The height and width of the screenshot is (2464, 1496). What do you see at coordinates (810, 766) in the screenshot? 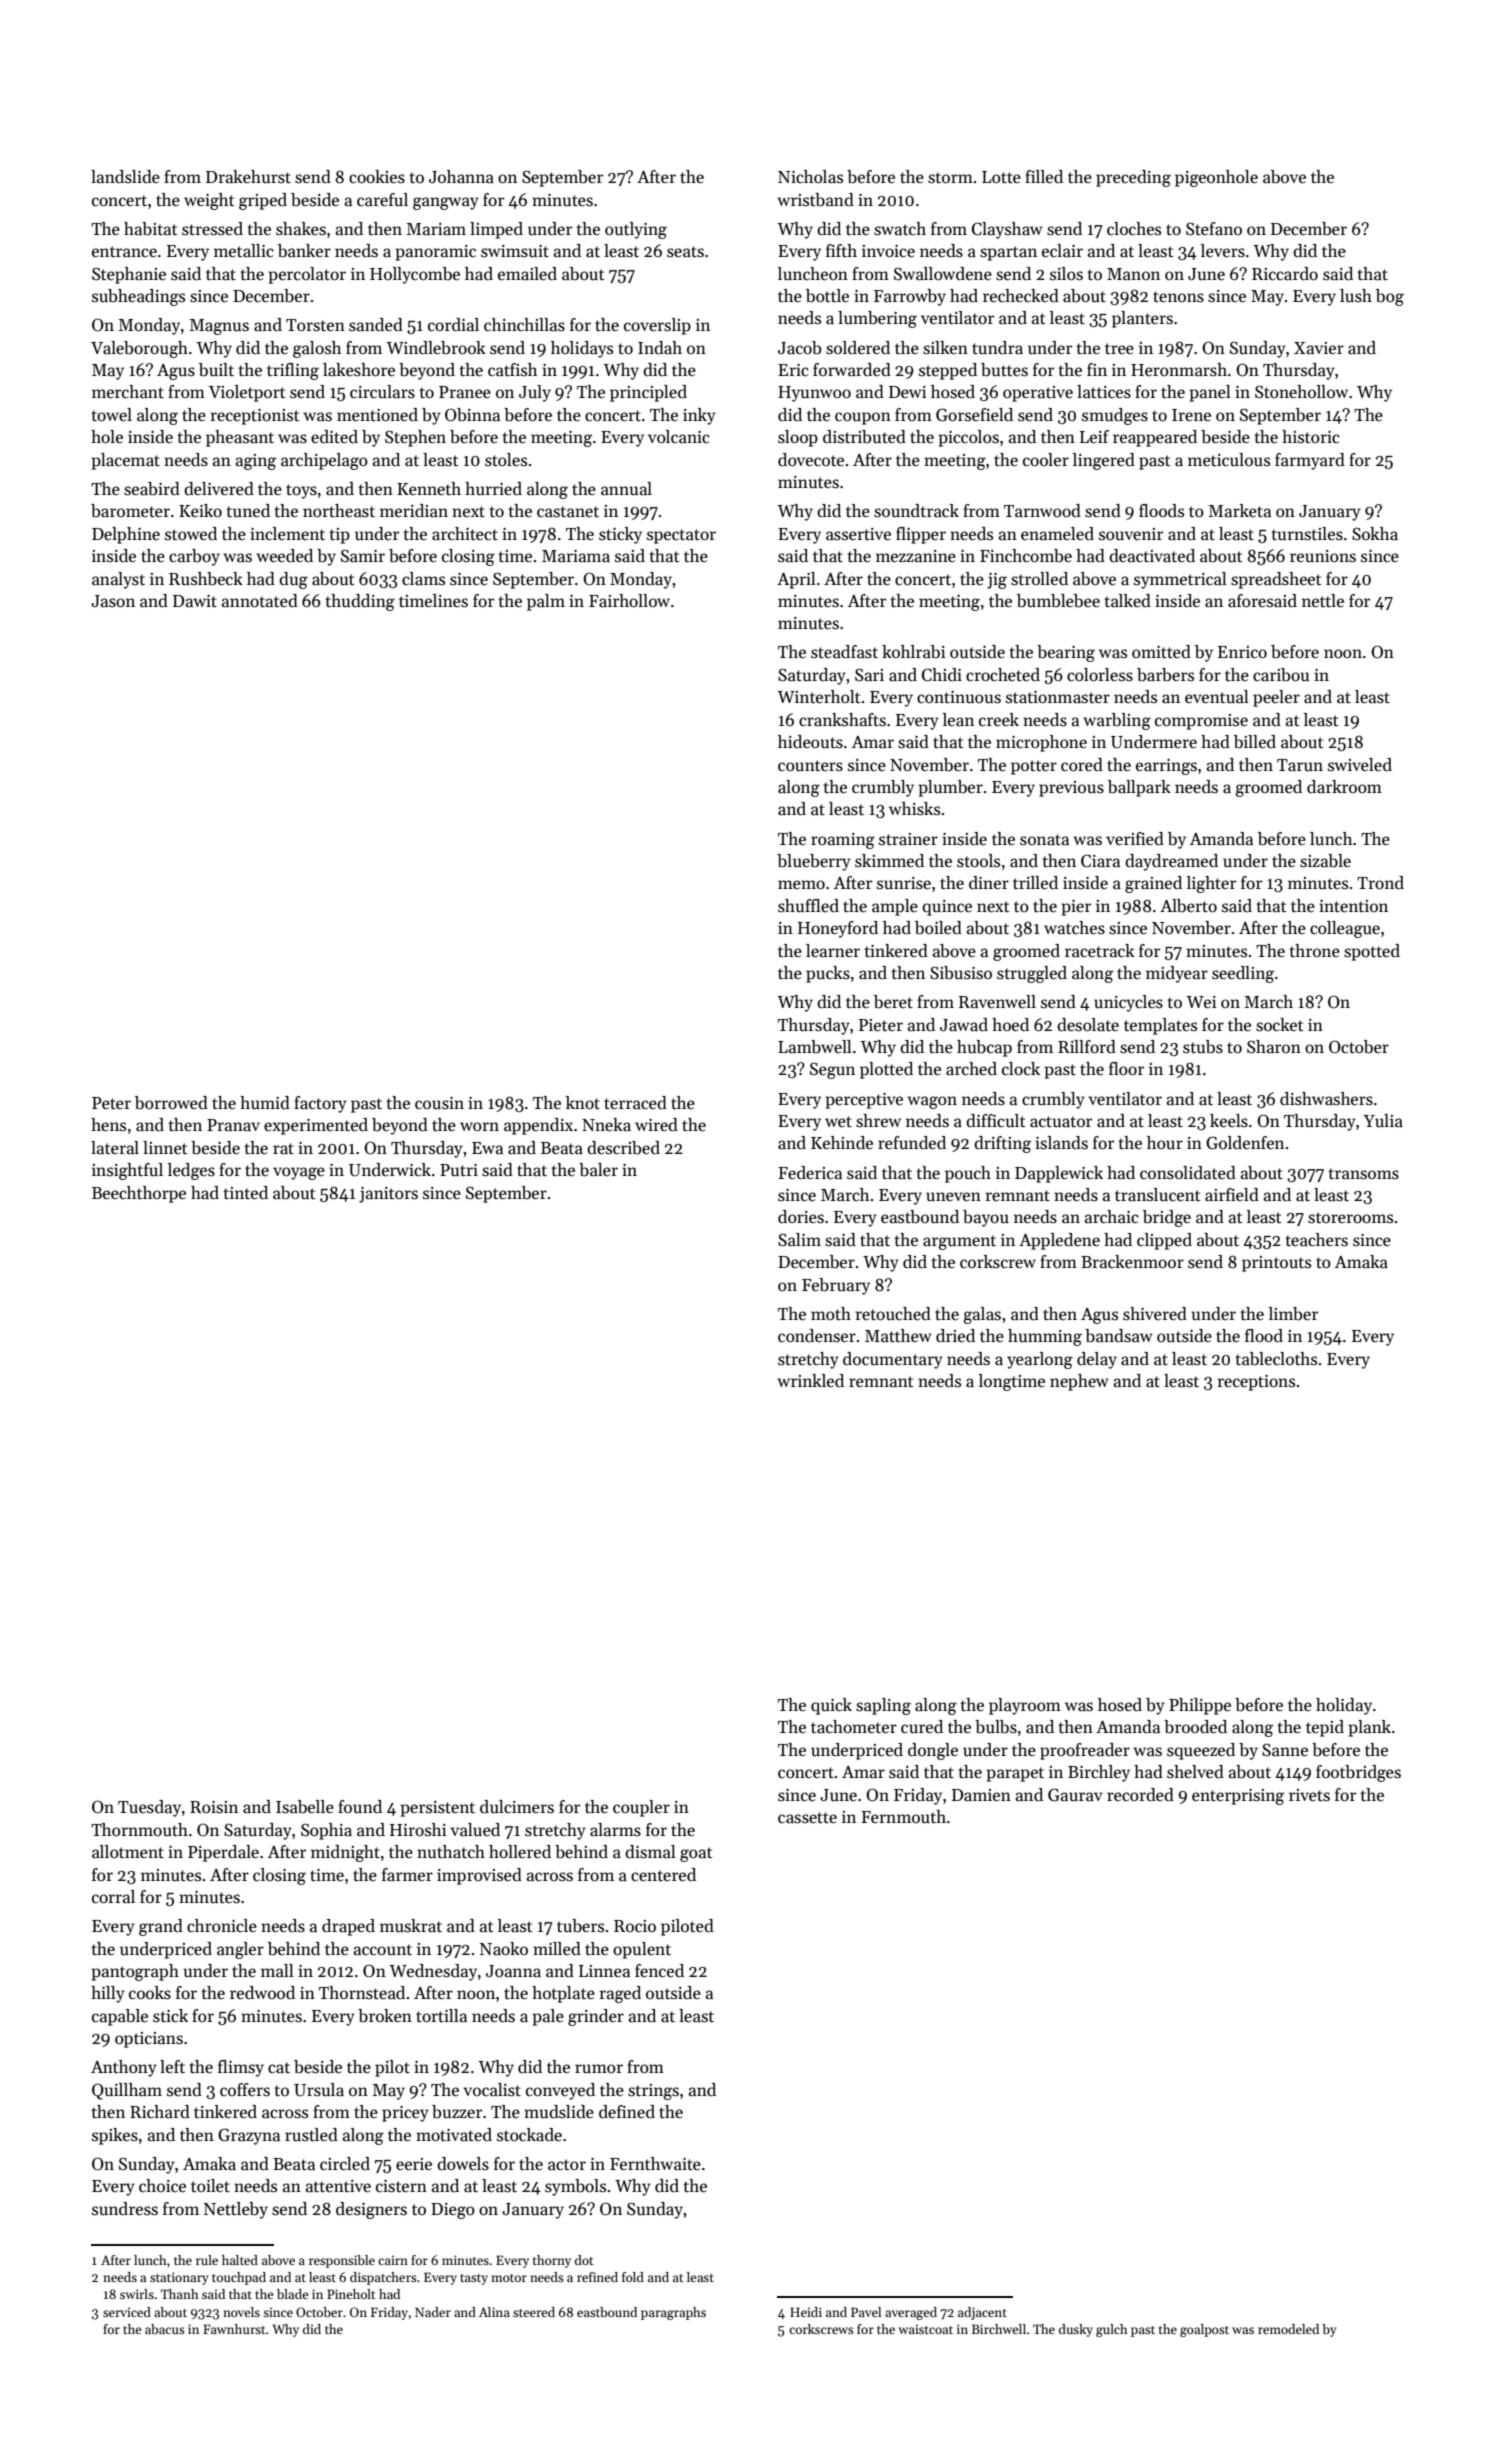
I see `counters` at bounding box center [810, 766].
